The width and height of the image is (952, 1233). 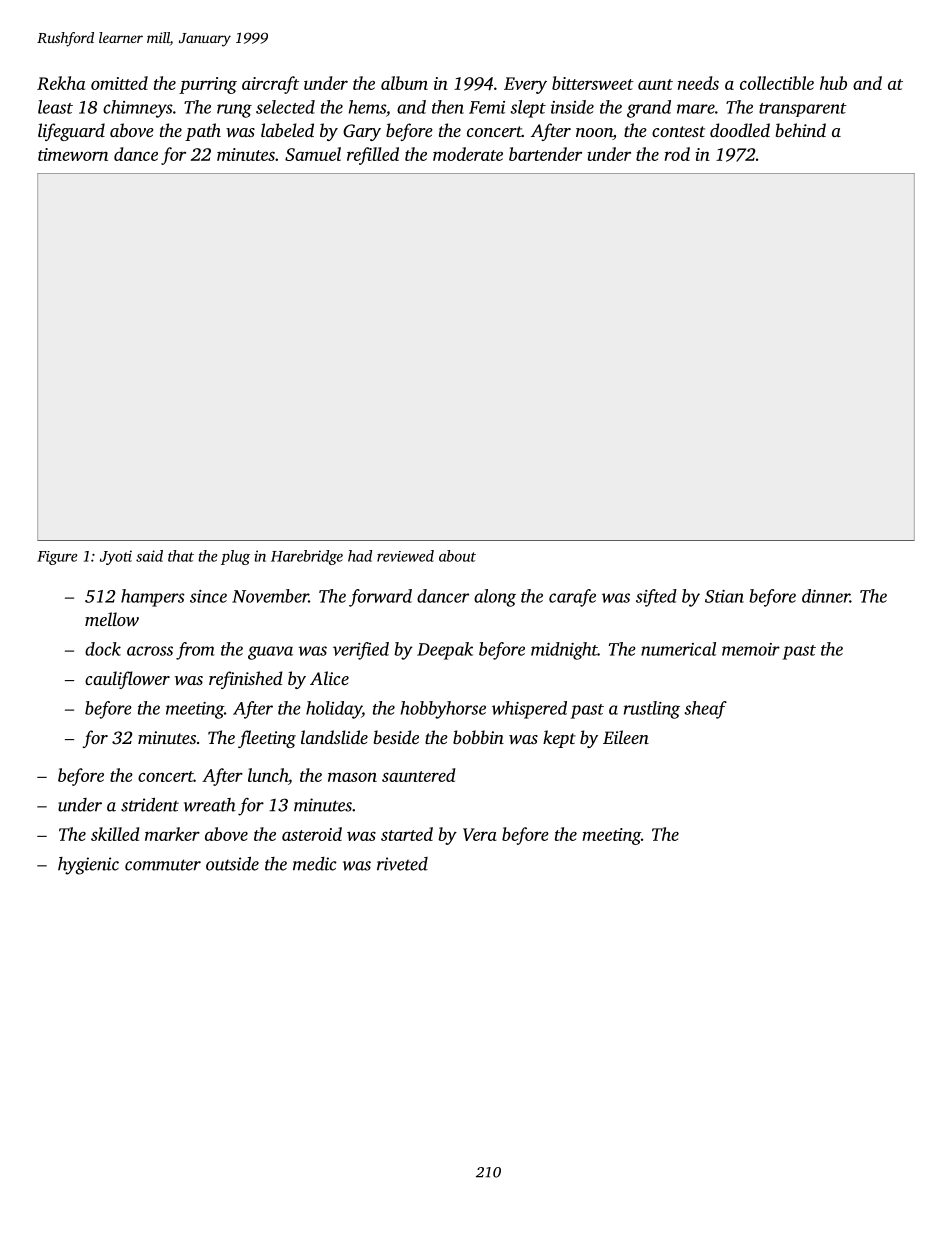 I want to click on Figure, so click(x=57, y=558).
